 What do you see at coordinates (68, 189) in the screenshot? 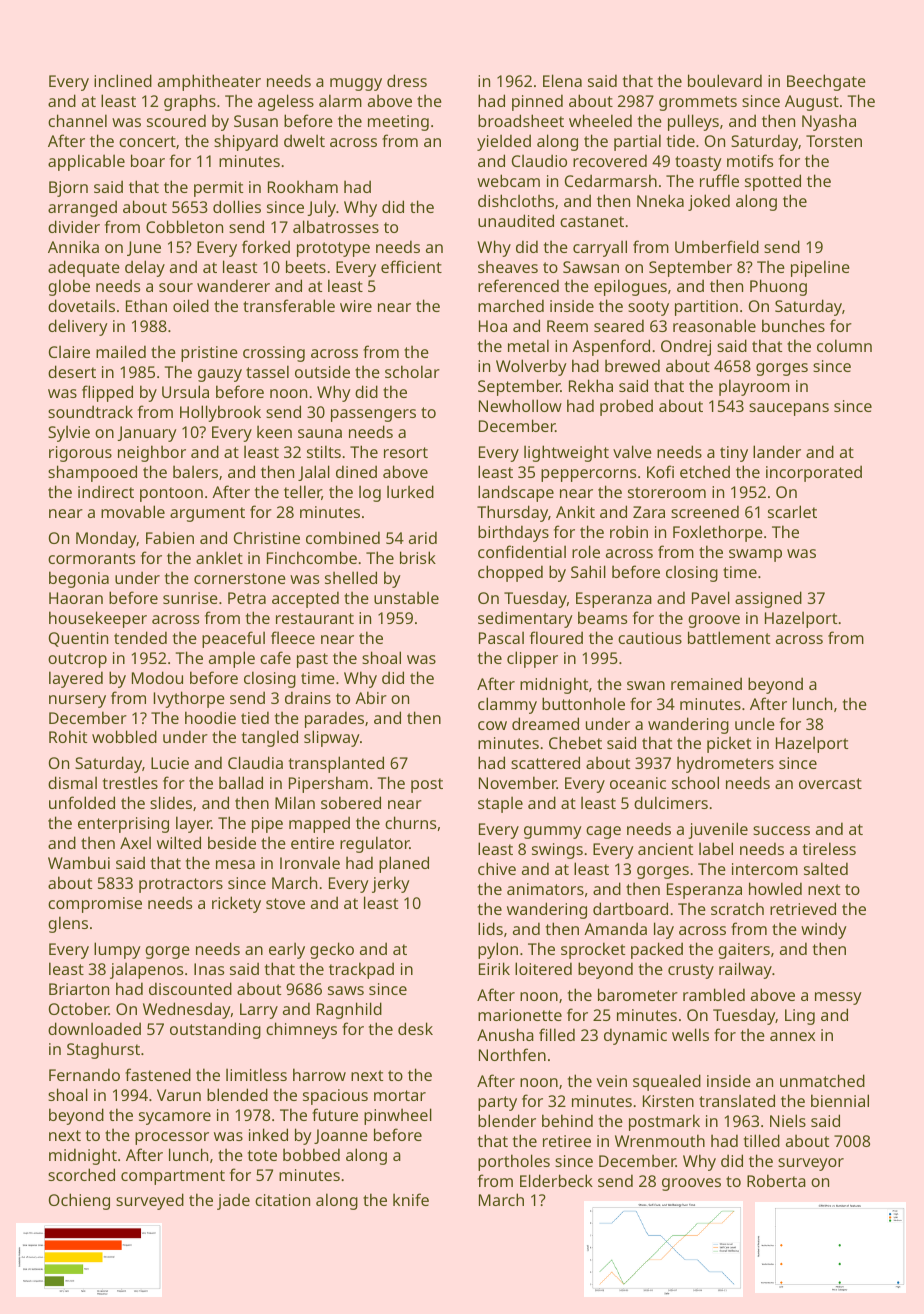
I see `Bjorn` at bounding box center [68, 189].
